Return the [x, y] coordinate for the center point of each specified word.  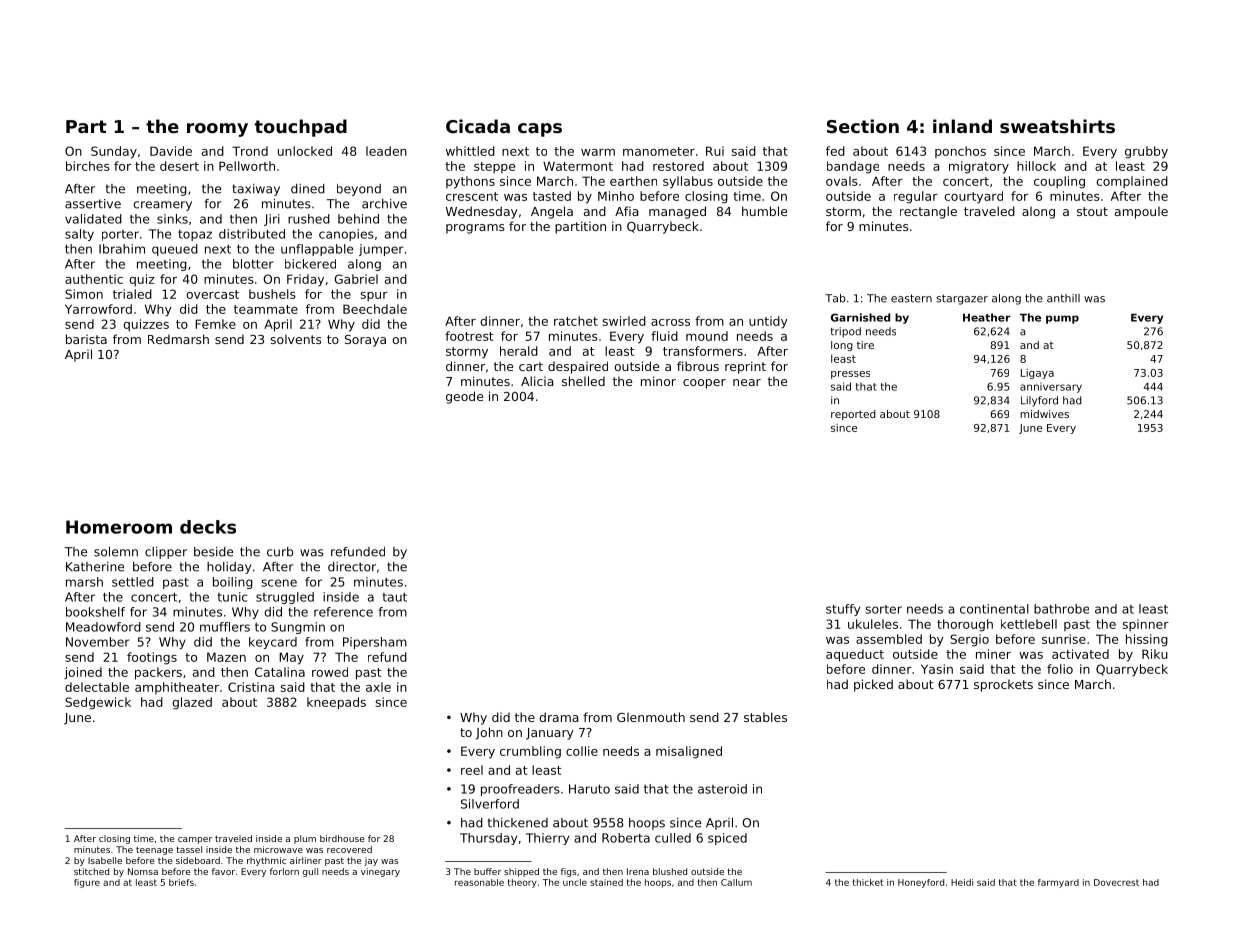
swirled [624, 321]
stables [765, 717]
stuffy [843, 610]
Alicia [537, 381]
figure [87, 883]
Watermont [578, 166]
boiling [233, 583]
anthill [1063, 298]
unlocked [305, 151]
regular [916, 197]
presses [850, 375]
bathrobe [1061, 609]
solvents [295, 339]
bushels [272, 294]
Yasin [937, 669]
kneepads [336, 703]
